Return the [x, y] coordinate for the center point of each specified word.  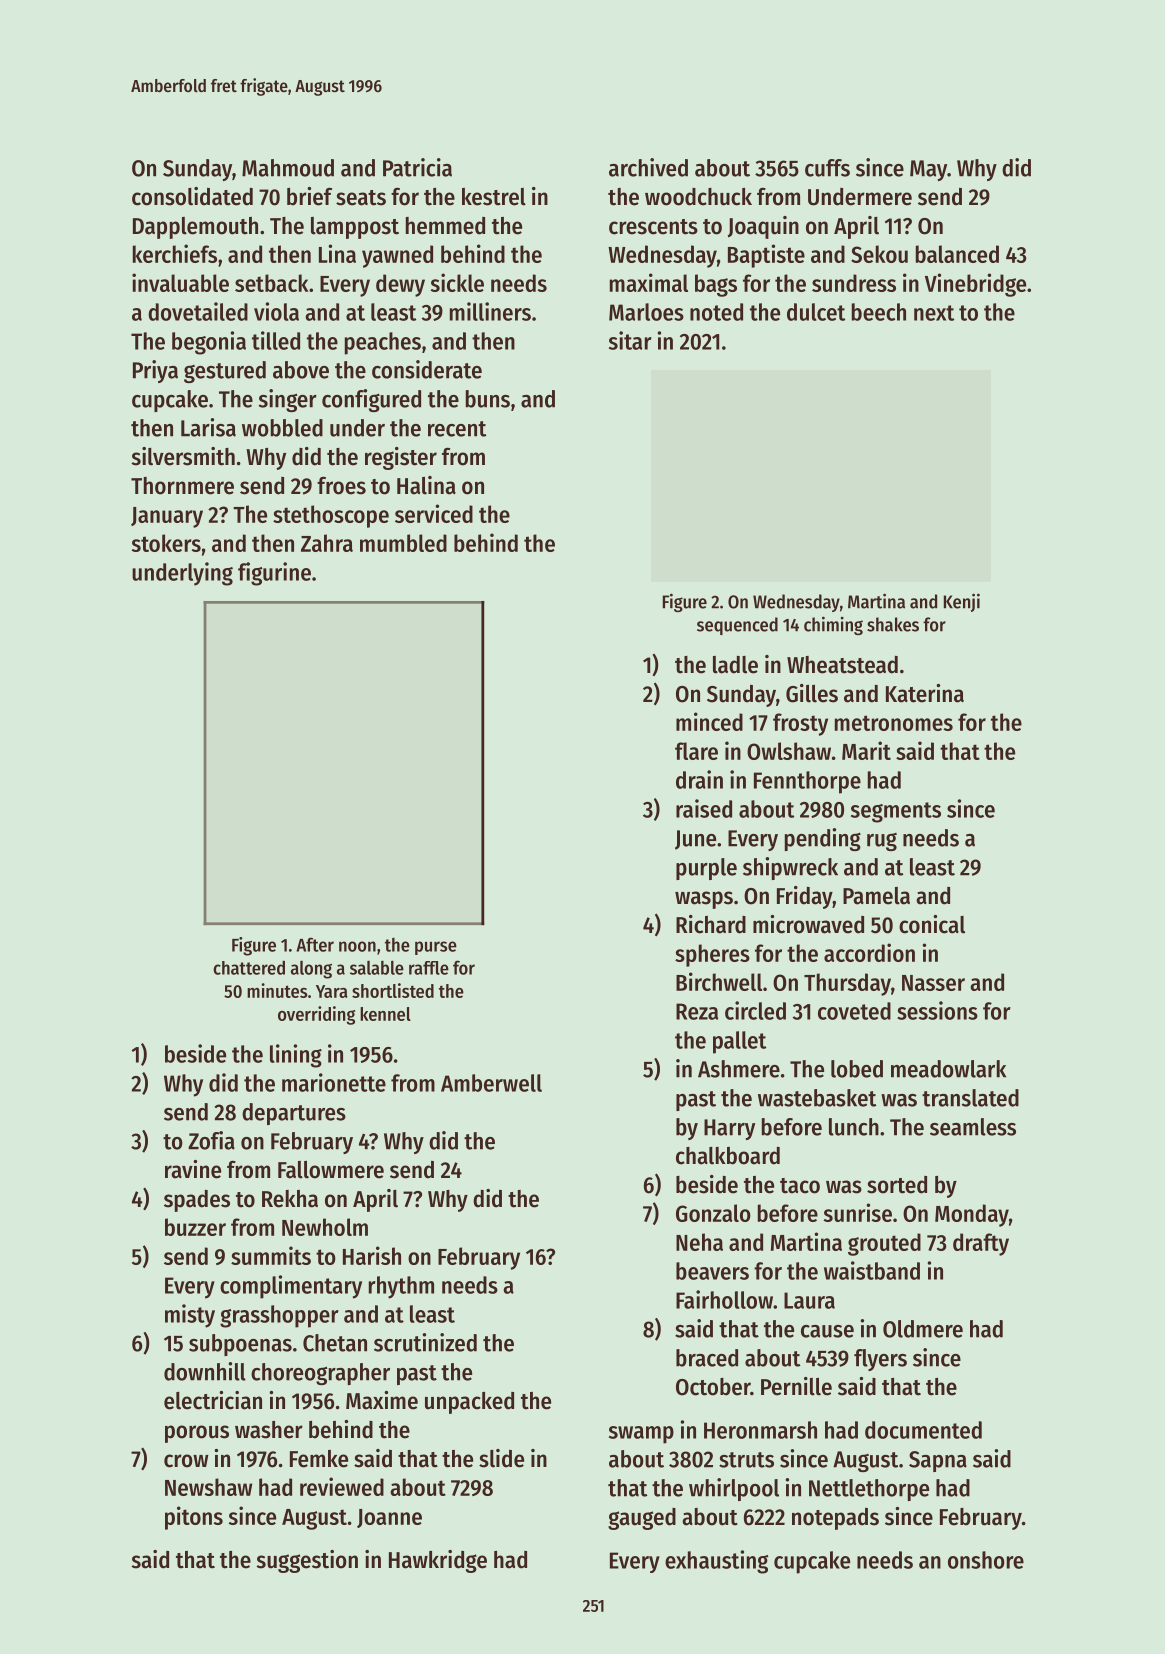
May [928, 170]
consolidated [192, 196]
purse [436, 948]
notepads [835, 1519]
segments [896, 812]
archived [648, 167]
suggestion [307, 1561]
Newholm [325, 1227]
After [315, 944]
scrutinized [425, 1342]
